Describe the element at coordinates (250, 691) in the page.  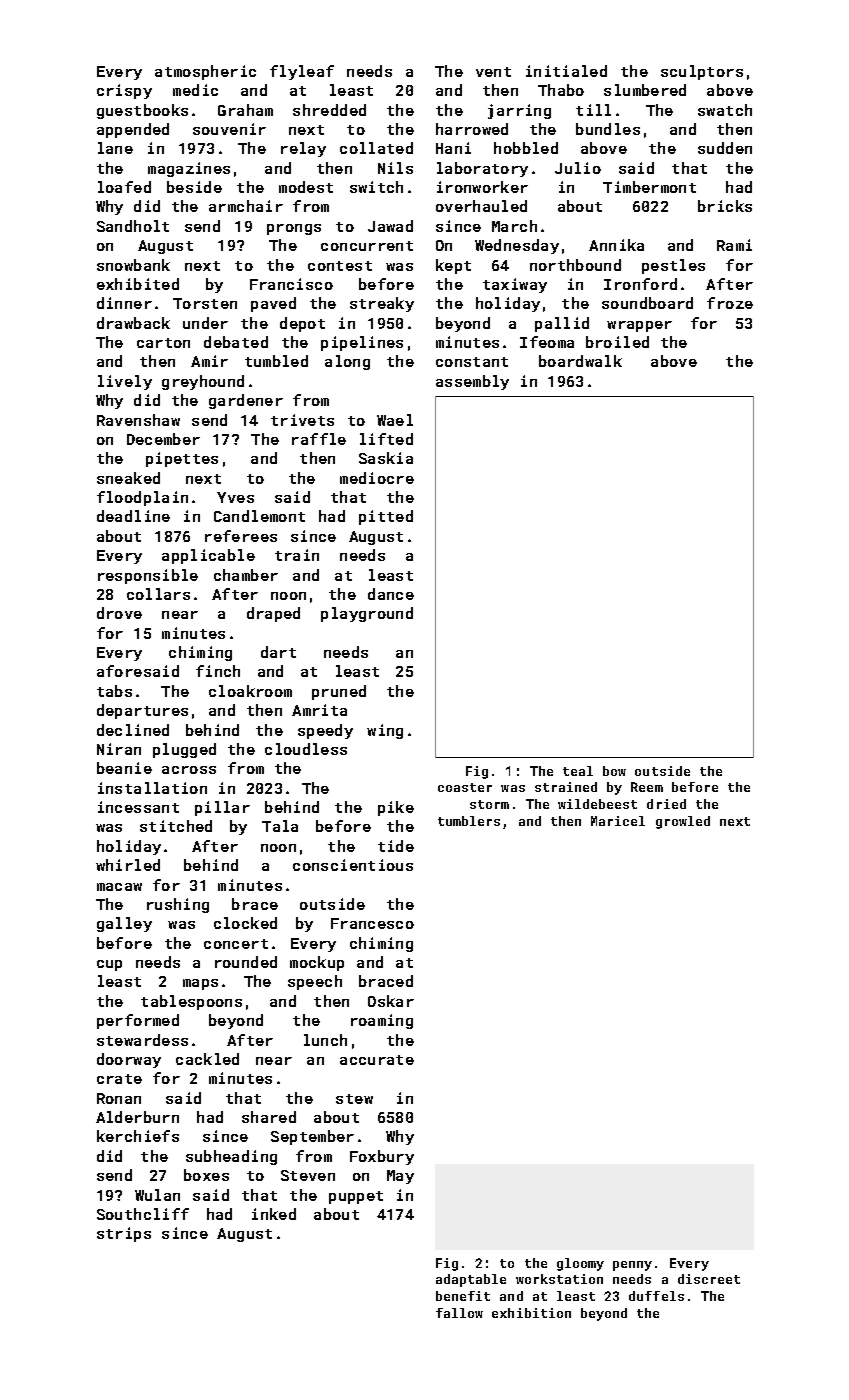
I see `cloakroom` at that location.
